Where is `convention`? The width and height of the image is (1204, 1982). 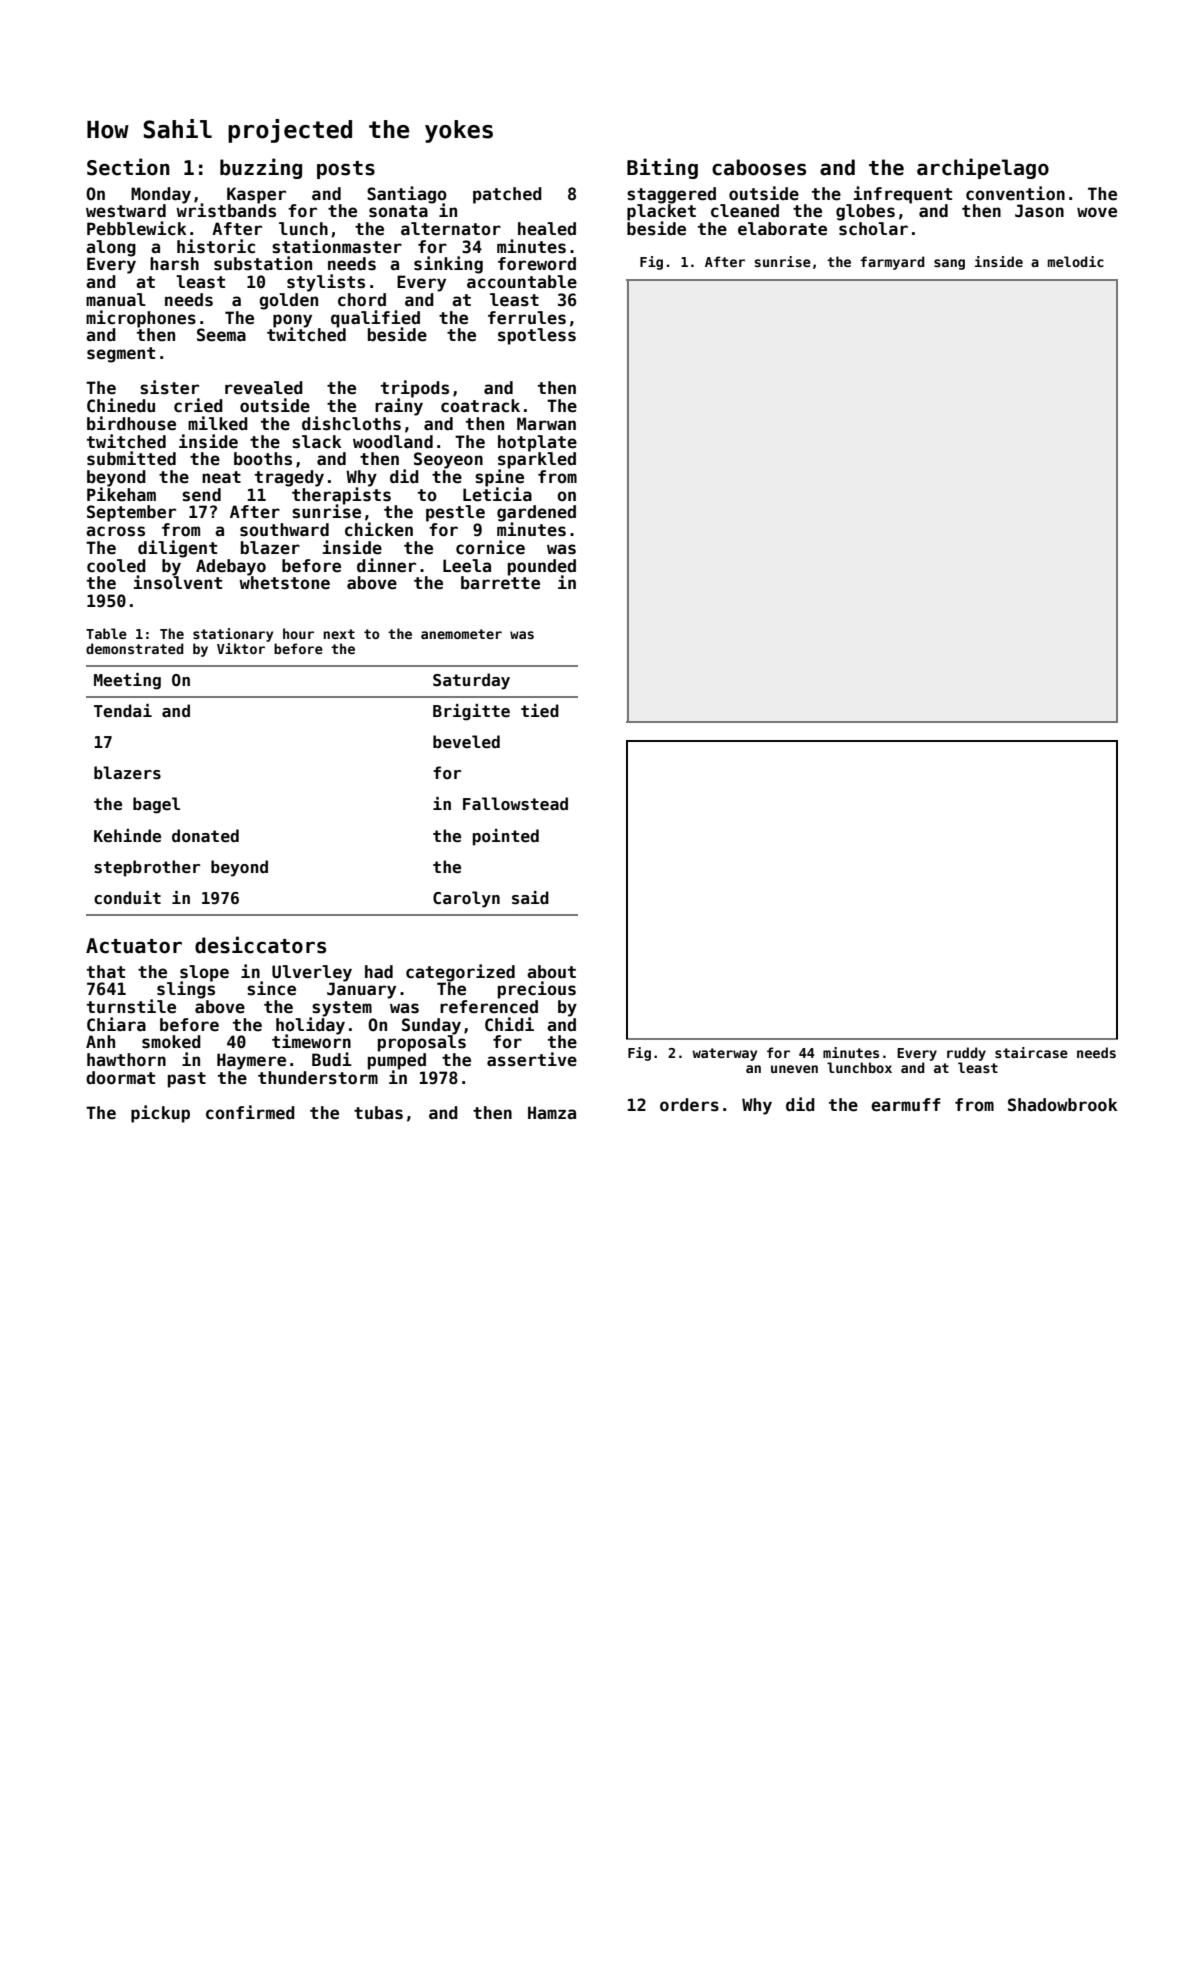
convention is located at coordinates (1015, 193).
